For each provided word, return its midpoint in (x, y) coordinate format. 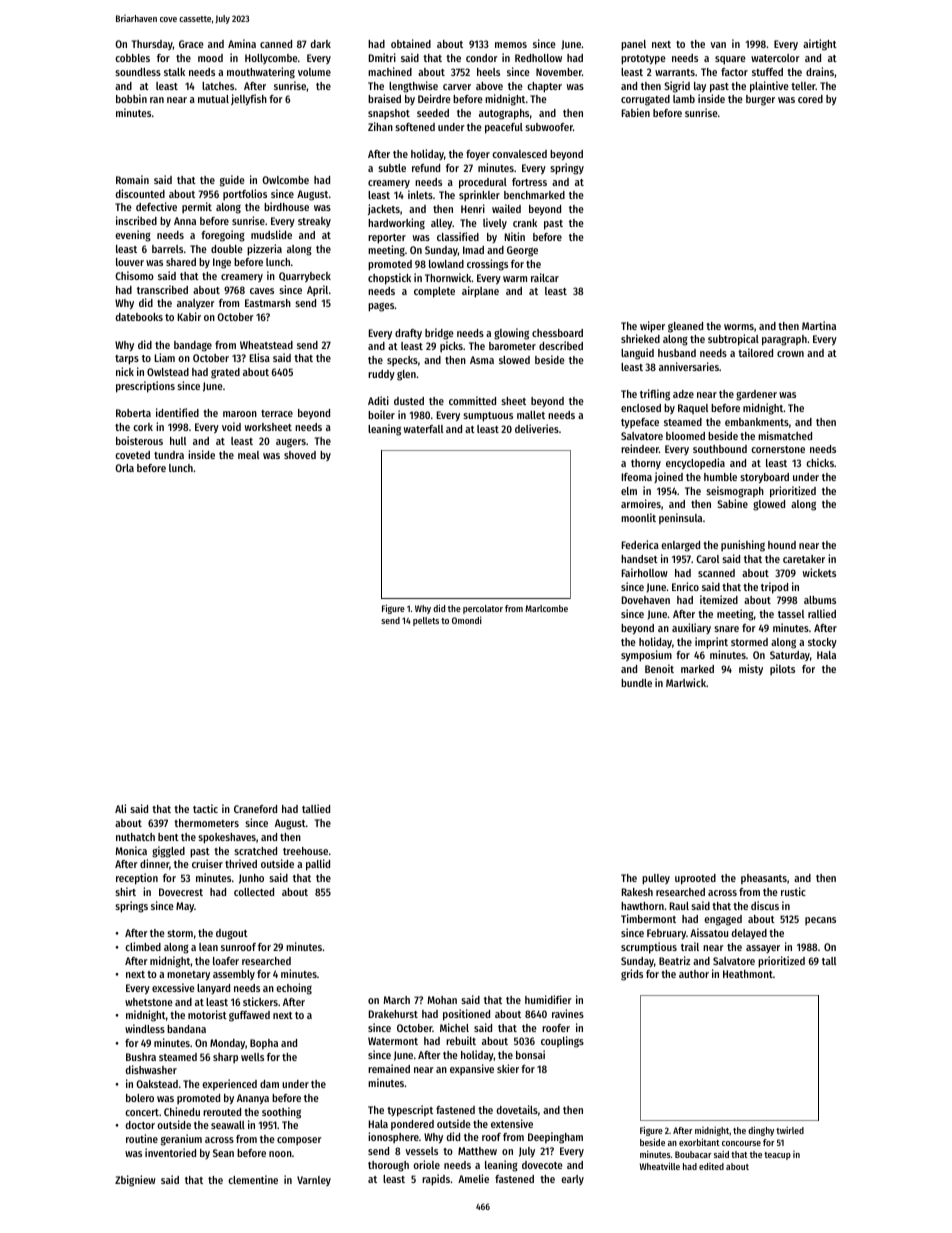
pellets (426, 621)
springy (567, 169)
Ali (120, 808)
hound (782, 545)
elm (629, 491)
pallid (318, 865)
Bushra (141, 1057)
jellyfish (249, 99)
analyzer (196, 304)
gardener (756, 395)
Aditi (378, 400)
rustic (793, 891)
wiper (652, 327)
